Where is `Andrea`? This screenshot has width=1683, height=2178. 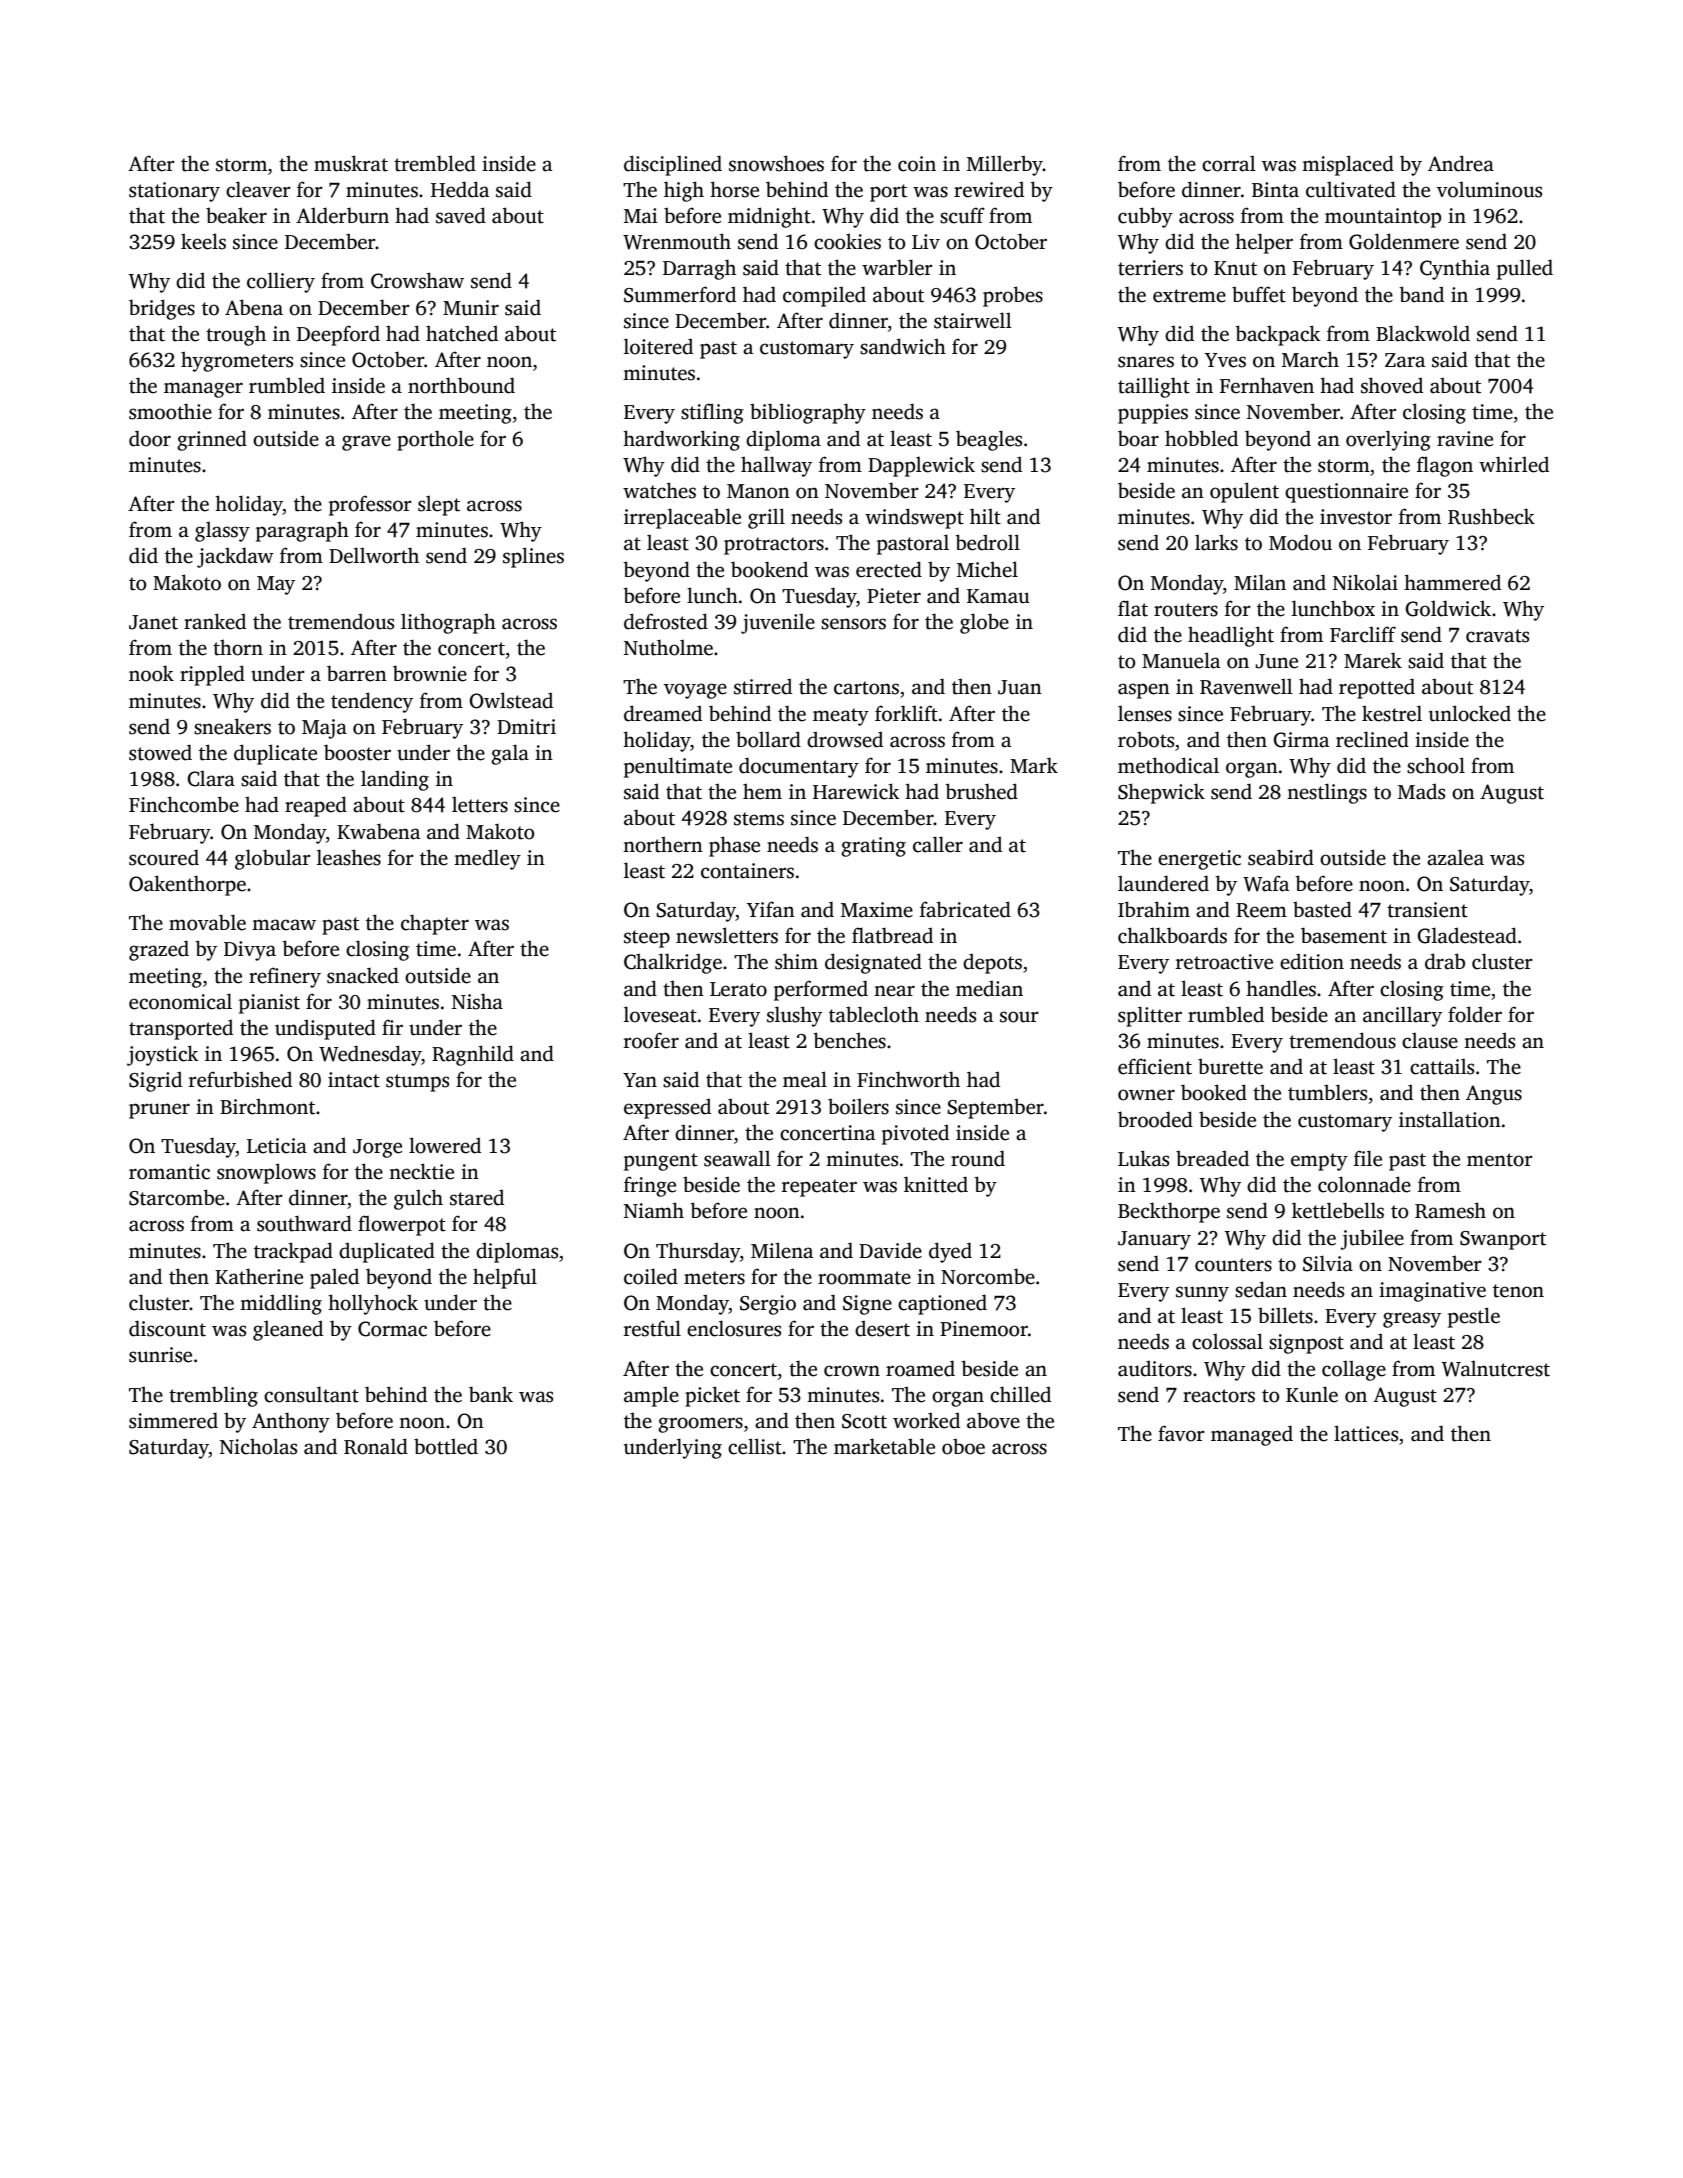
Andrea is located at coordinates (1461, 163).
